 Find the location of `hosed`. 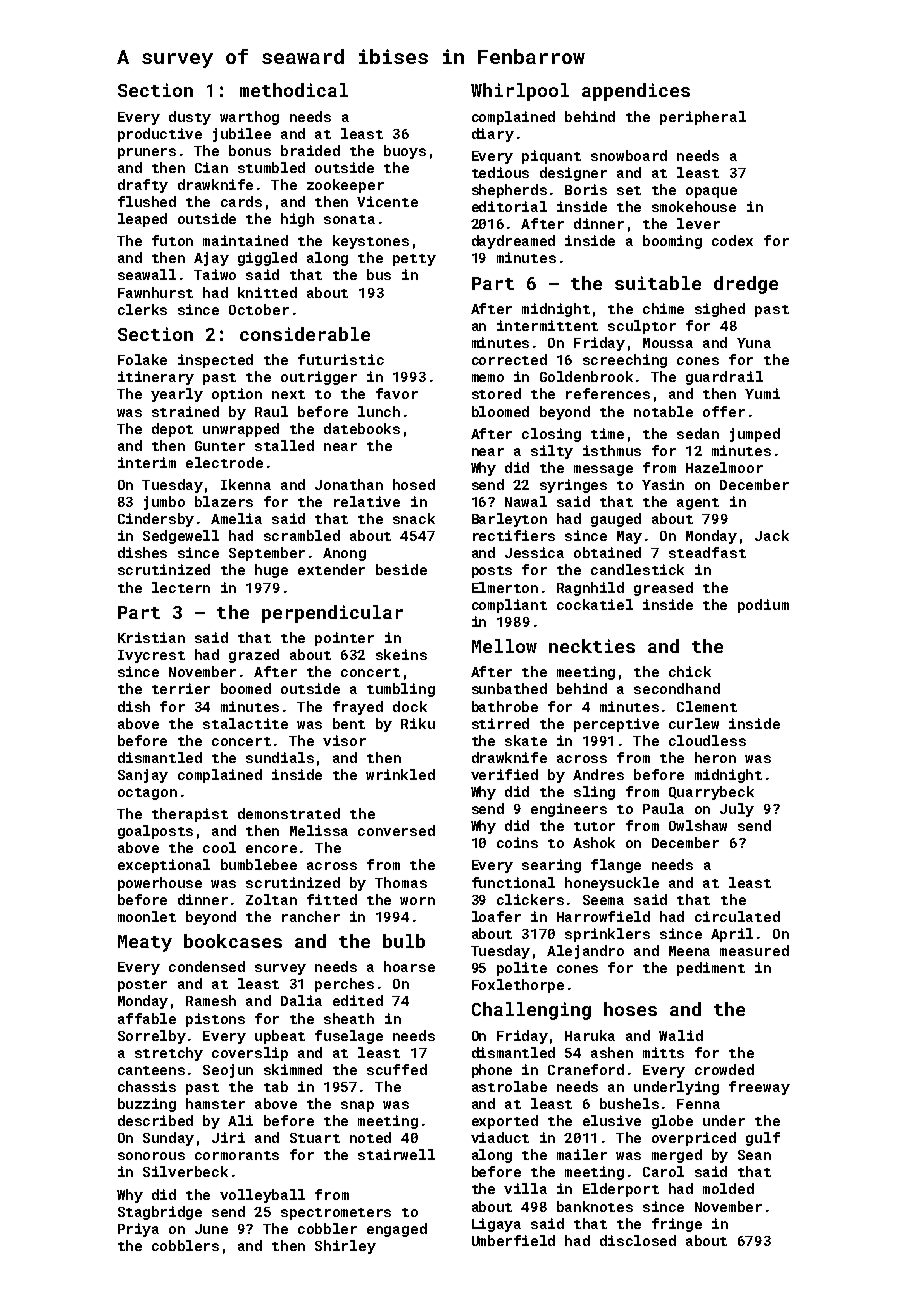

hosed is located at coordinates (414, 484).
